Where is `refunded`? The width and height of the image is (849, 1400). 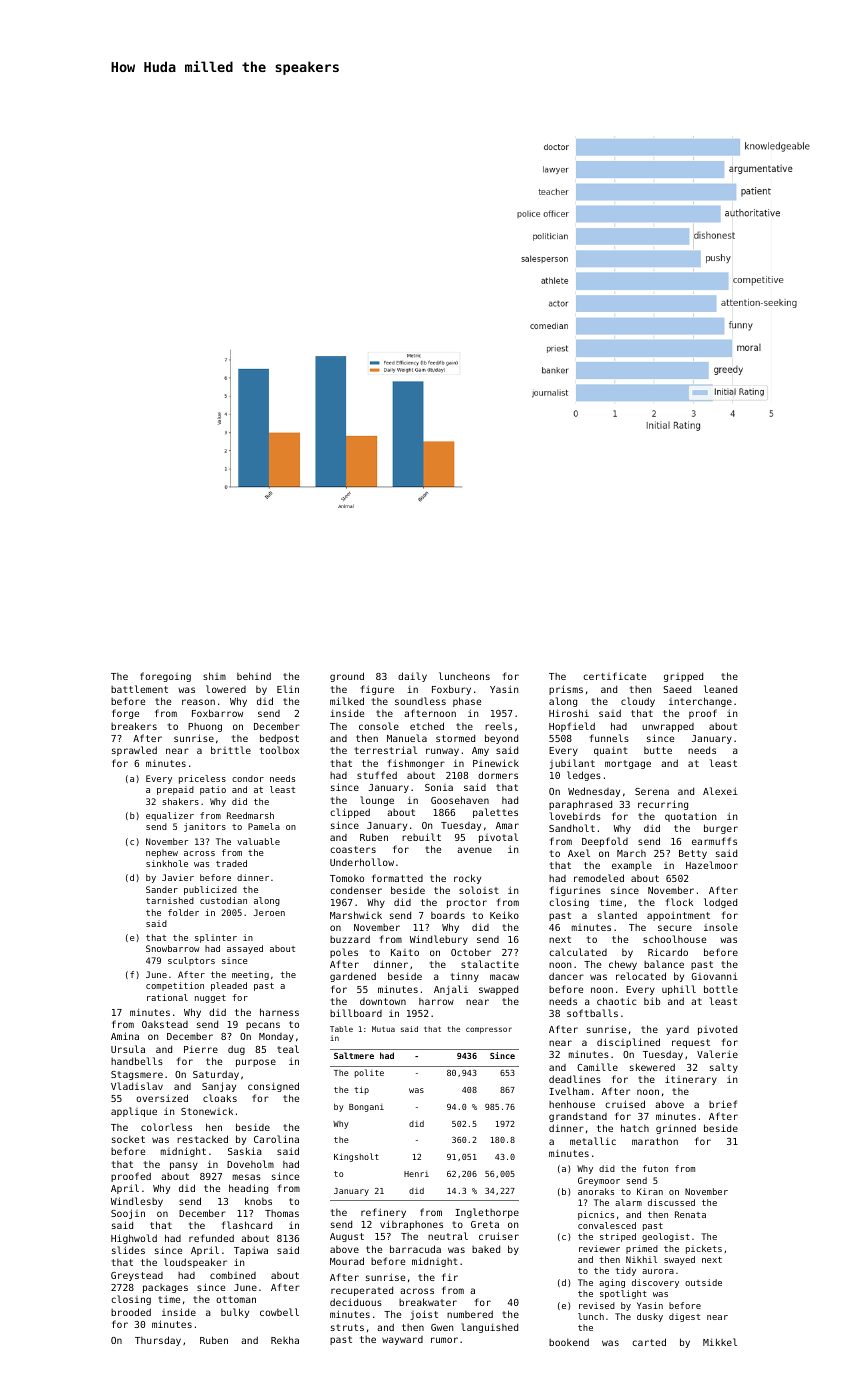
refunded is located at coordinates (211, 1238).
